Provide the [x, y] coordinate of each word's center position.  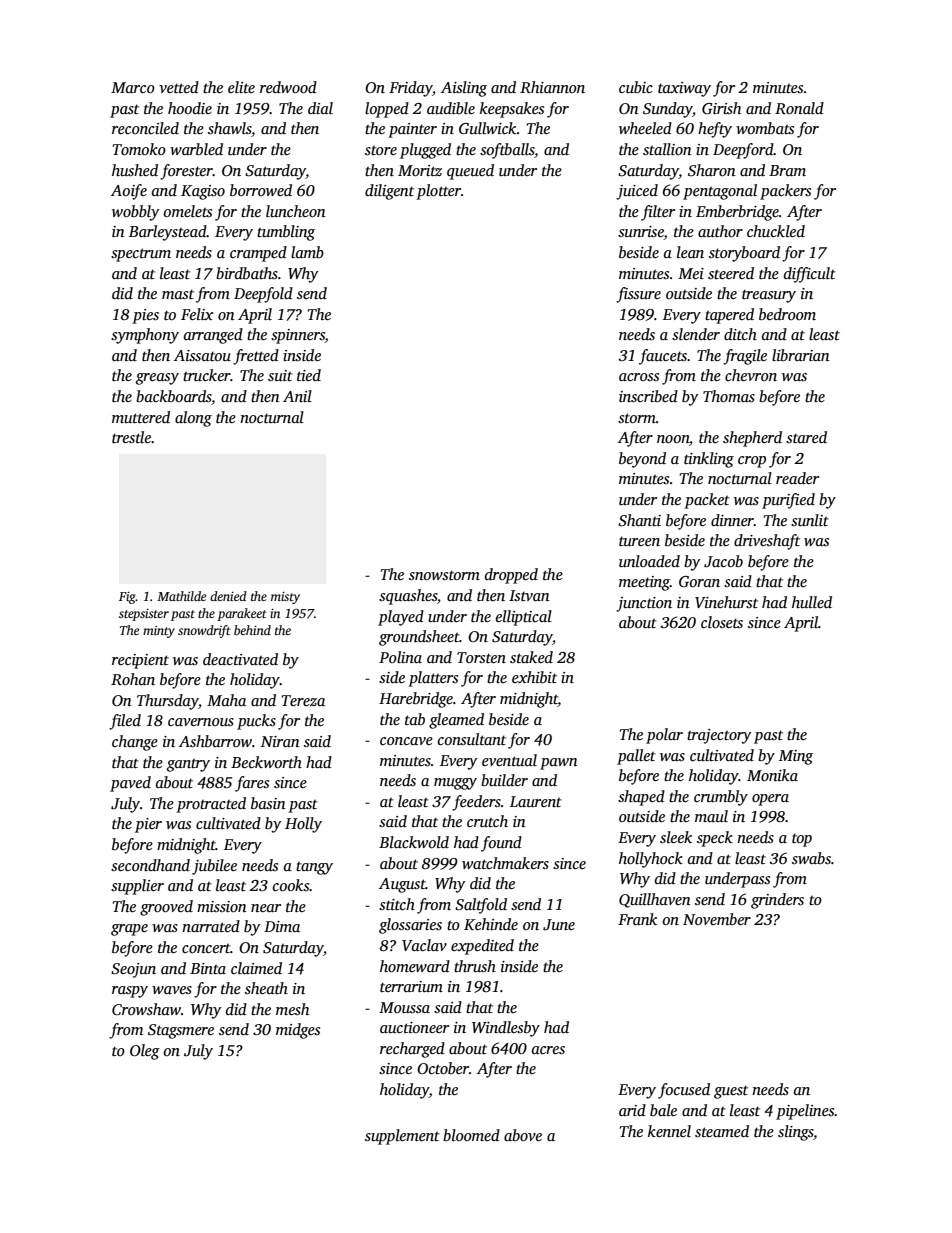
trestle [131, 437]
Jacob [723, 561]
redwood [288, 87]
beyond [642, 460]
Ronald [799, 108]
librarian [801, 355]
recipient [140, 661]
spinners [298, 336]
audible [451, 108]
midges [298, 1031]
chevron [751, 375]
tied [309, 375]
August [402, 885]
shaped [641, 798]
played [401, 618]
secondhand [150, 865]
